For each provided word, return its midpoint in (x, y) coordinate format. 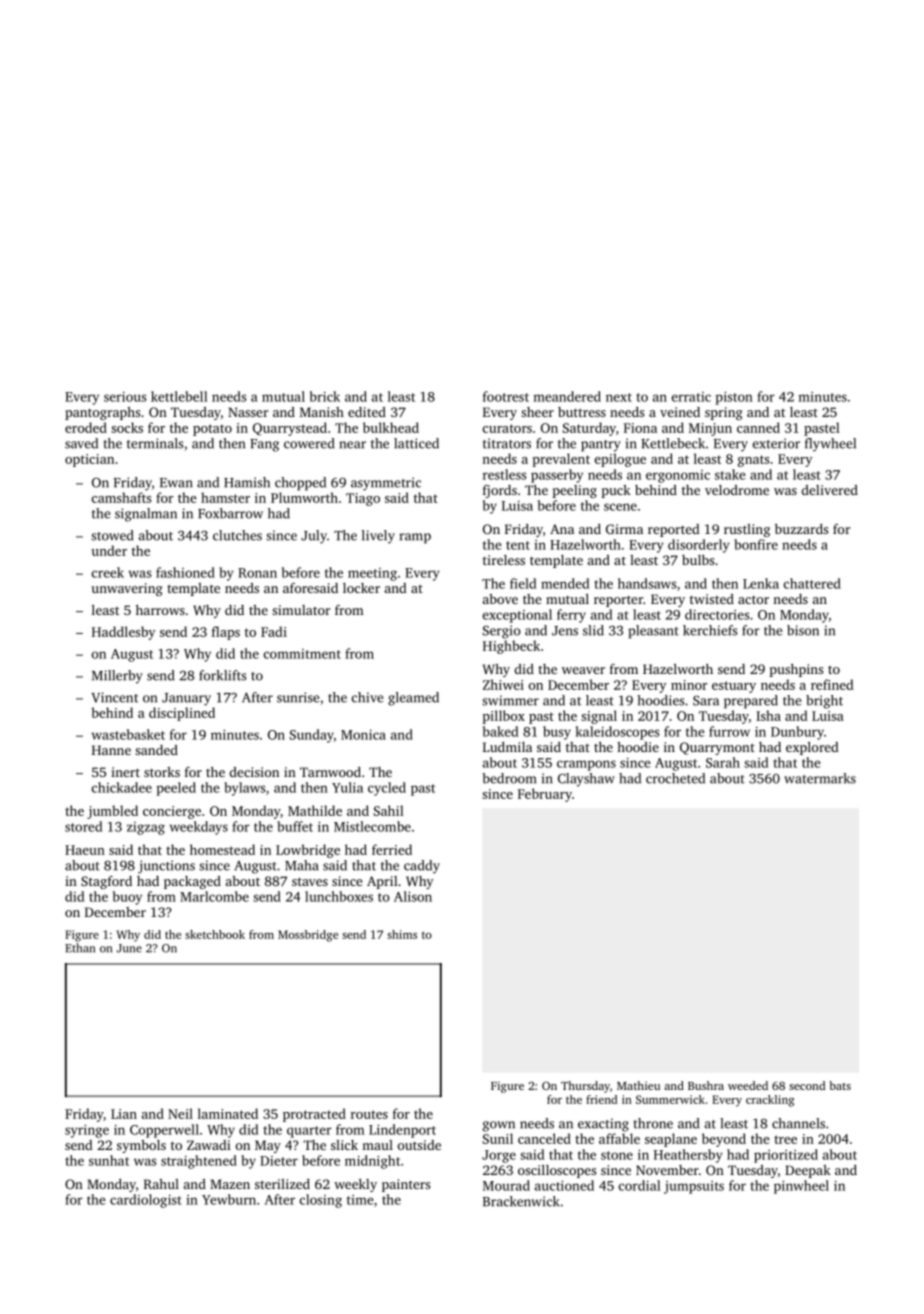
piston (734, 398)
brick (325, 396)
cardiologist (145, 1201)
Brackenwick (521, 1201)
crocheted (675, 778)
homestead (222, 849)
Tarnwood (330, 772)
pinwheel (801, 1187)
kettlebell (179, 396)
